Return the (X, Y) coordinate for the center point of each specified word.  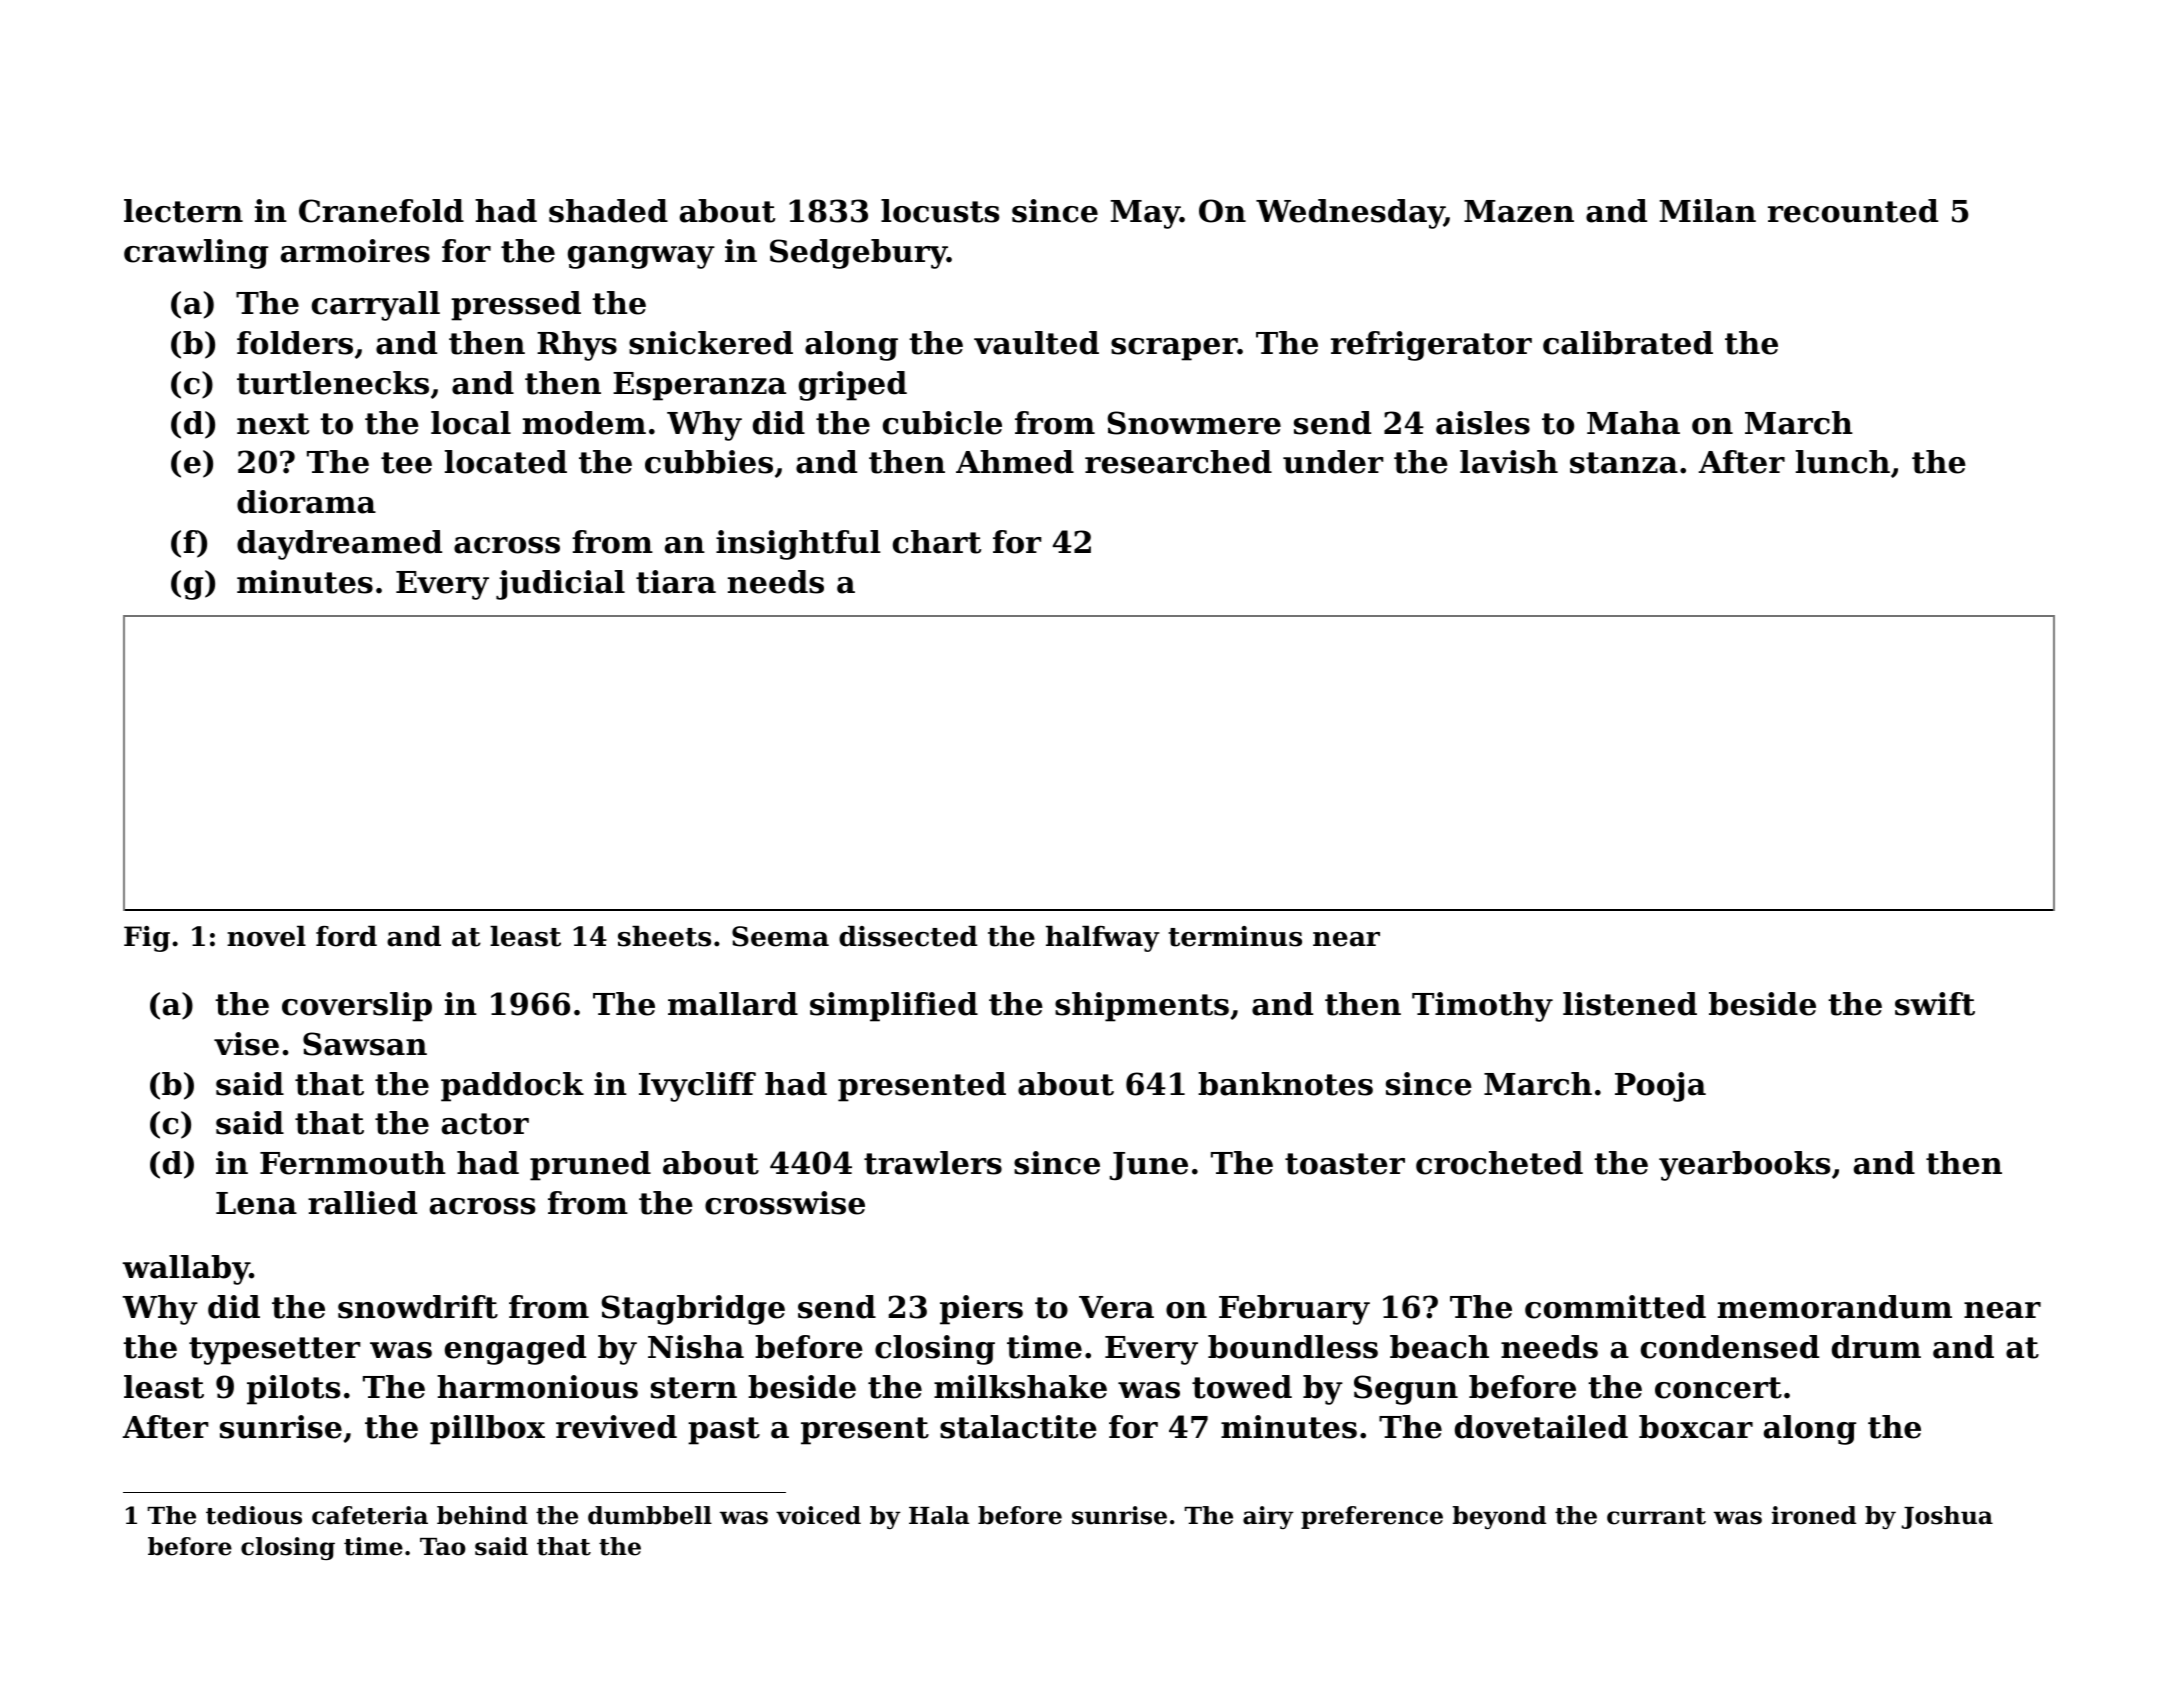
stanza (1624, 463)
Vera (1116, 1307)
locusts (940, 211)
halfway (1103, 939)
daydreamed (339, 545)
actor (485, 1124)
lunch (1843, 462)
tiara (676, 582)
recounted (1853, 211)
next (273, 424)
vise (246, 1044)
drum (1876, 1347)
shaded (608, 211)
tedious (254, 1515)
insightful (798, 545)
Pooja (1660, 1087)
